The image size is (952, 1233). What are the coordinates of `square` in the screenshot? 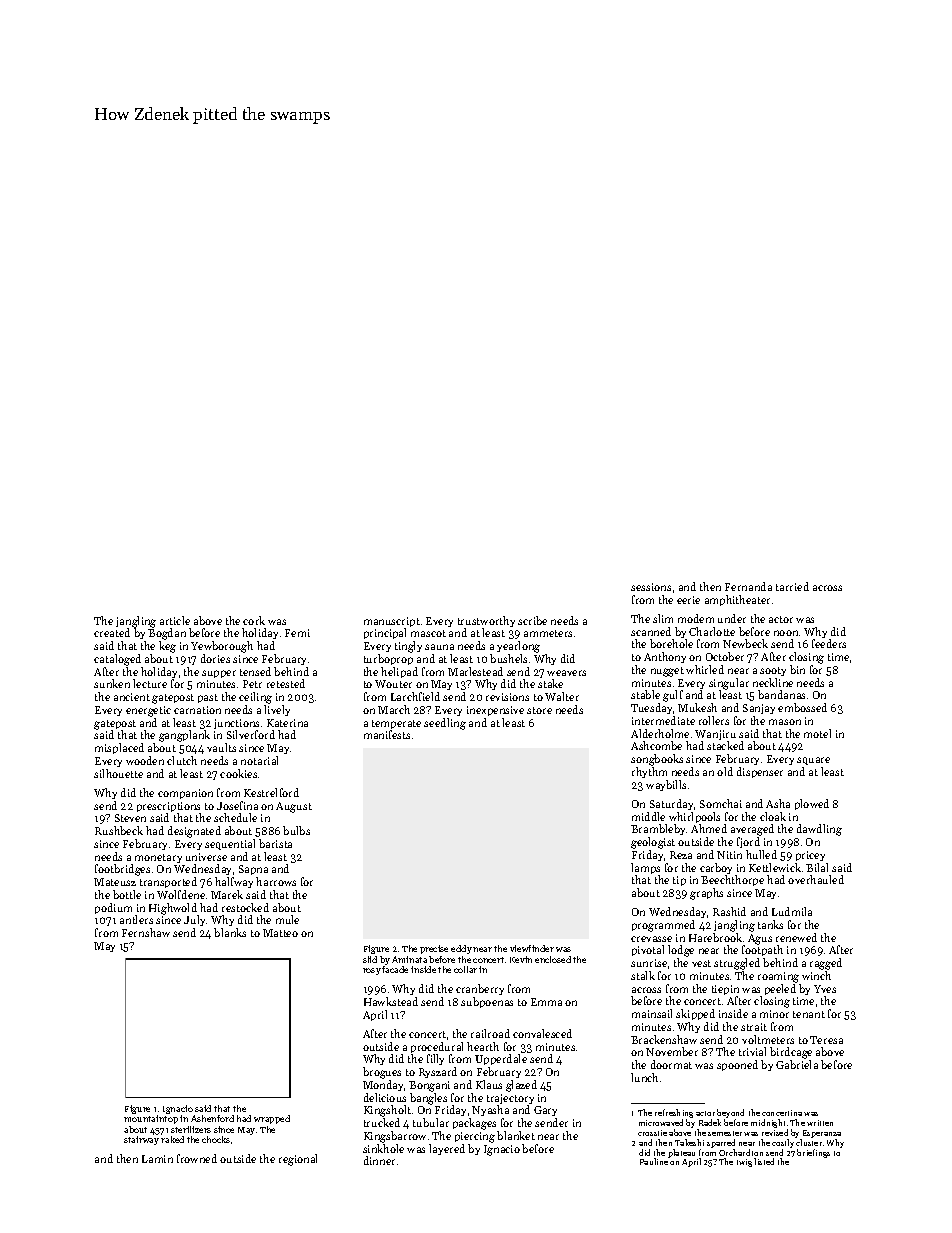 It's located at (813, 761).
